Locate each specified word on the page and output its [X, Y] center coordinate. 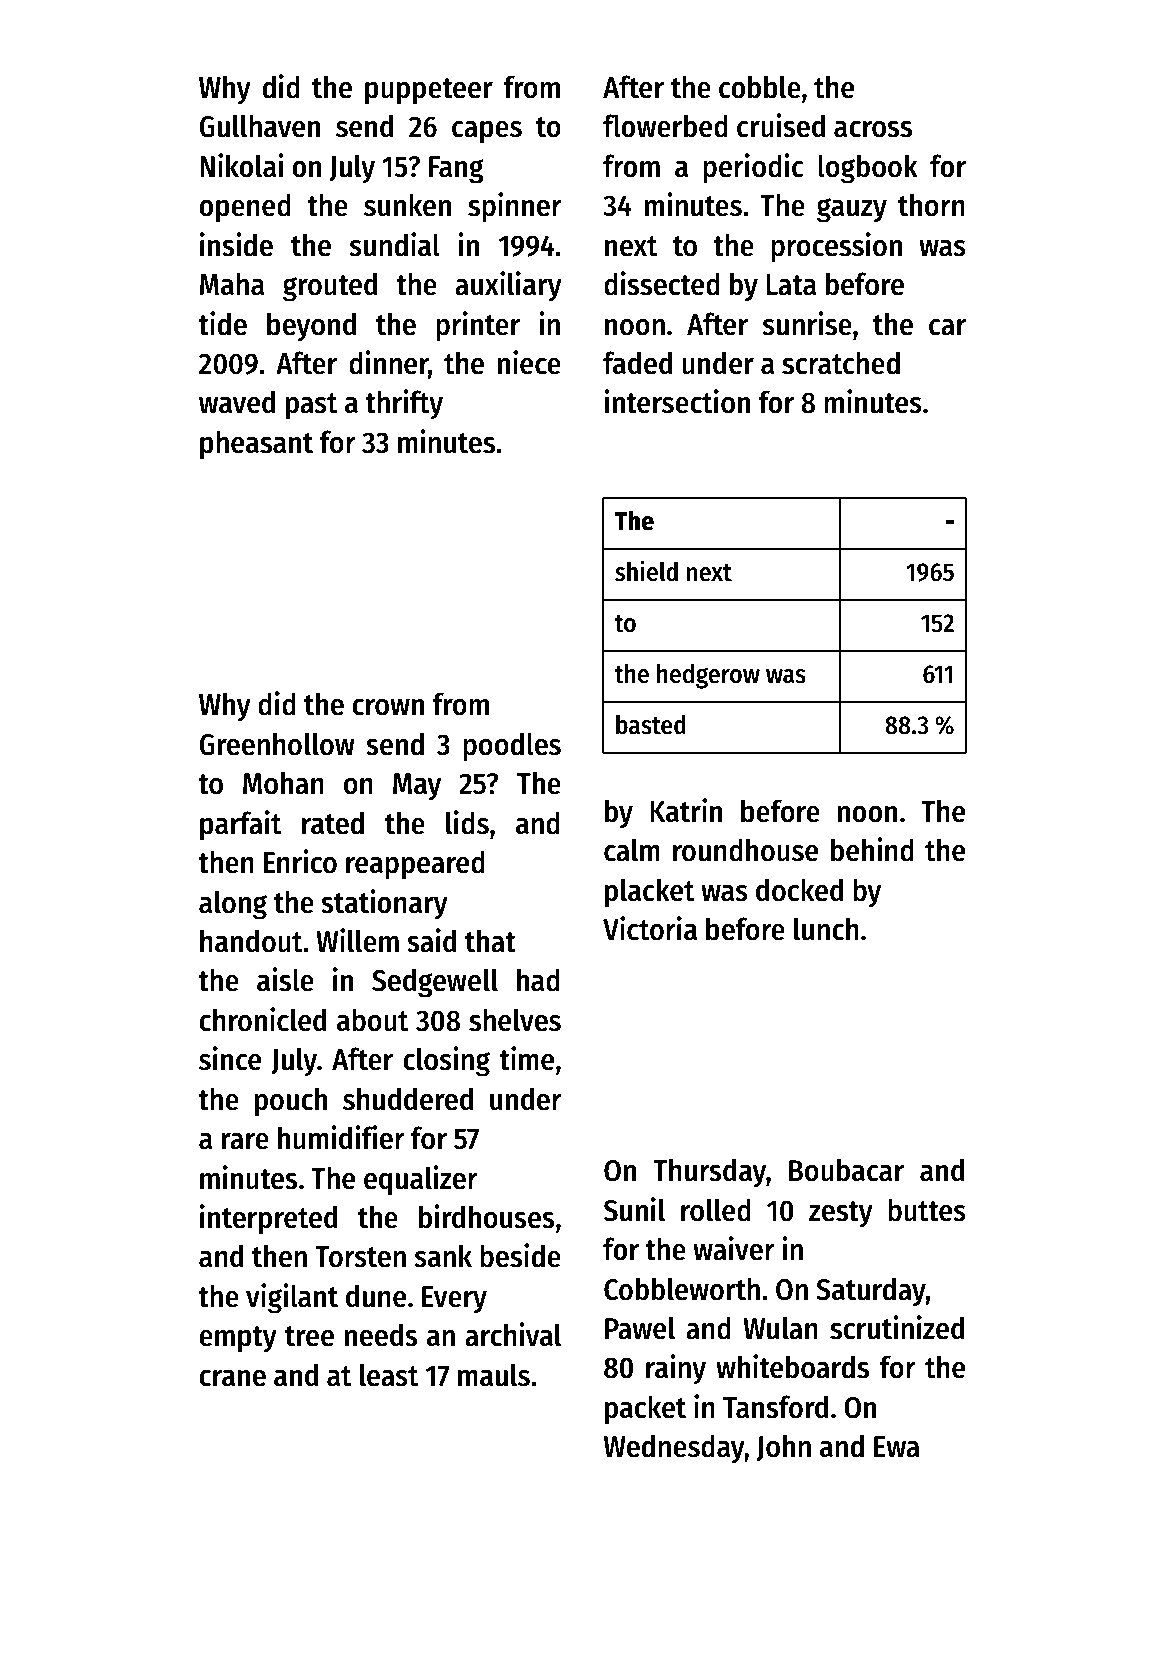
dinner [388, 362]
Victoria [650, 928]
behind [872, 849]
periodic [753, 168]
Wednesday [674, 1449]
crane [232, 1378]
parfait [241, 825]
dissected [662, 283]
